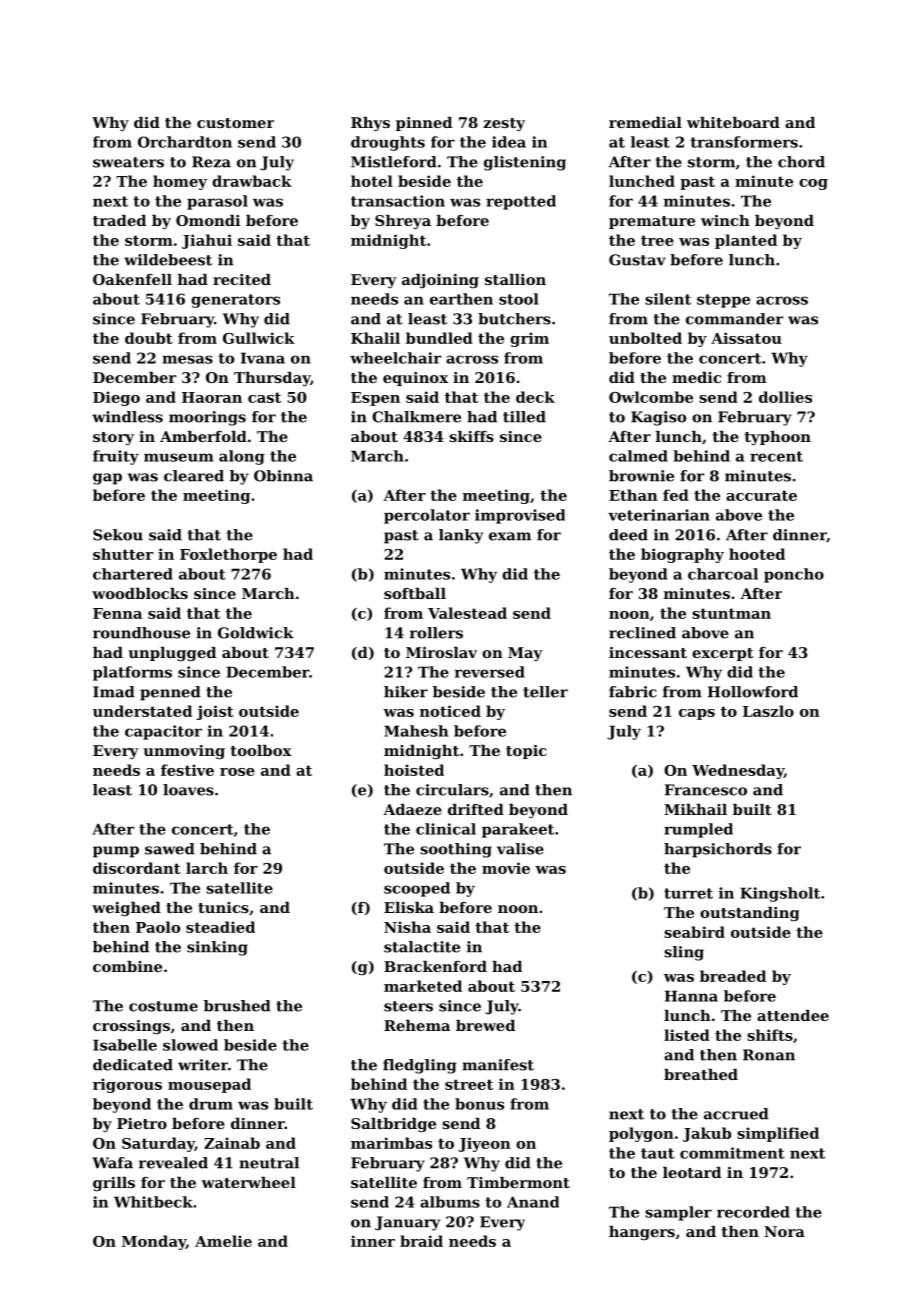 Image resolution: width=924 pixels, height=1308 pixels. Describe the element at coordinates (435, 966) in the screenshot. I see `Brackenford` at that location.
